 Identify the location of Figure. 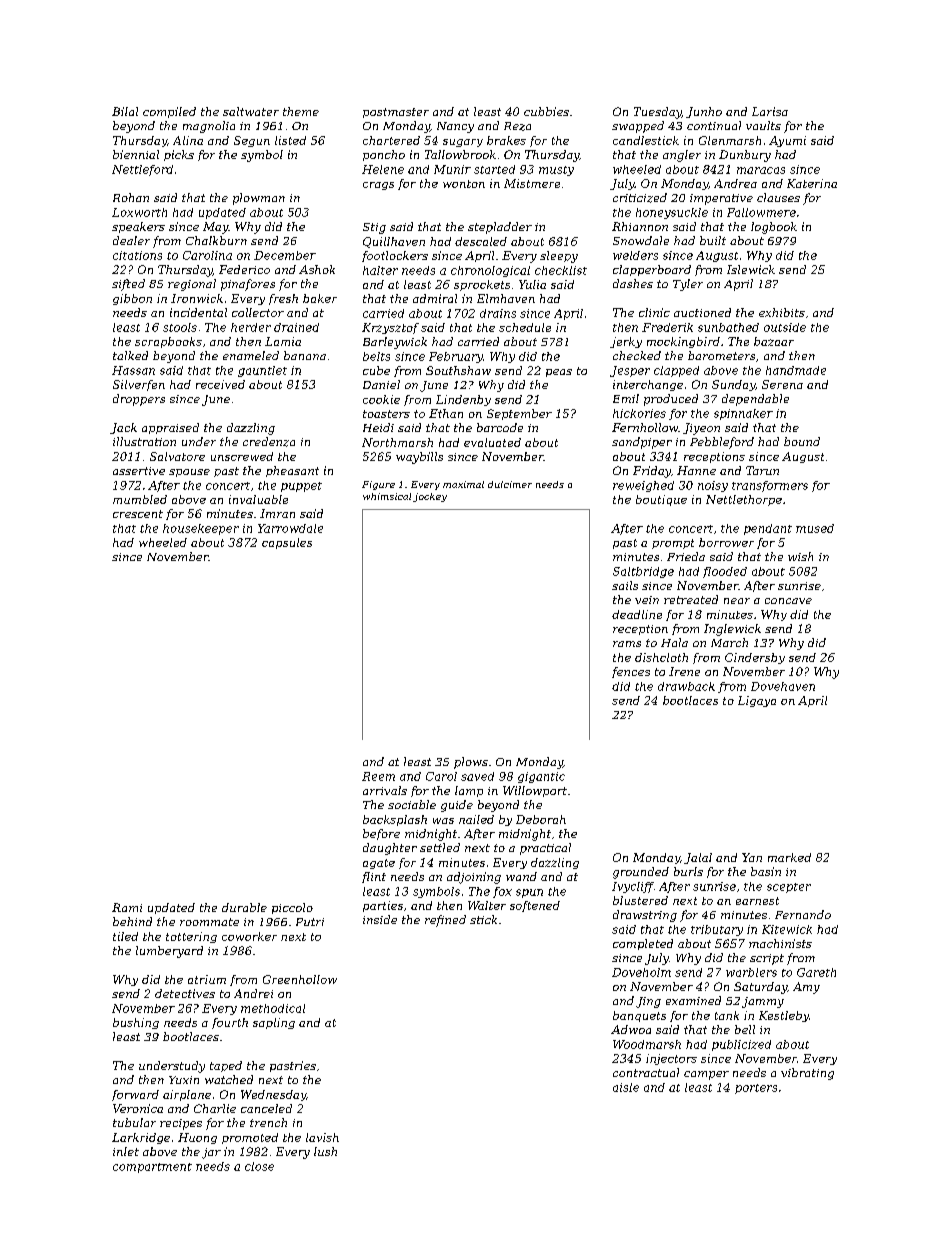
(378, 485).
